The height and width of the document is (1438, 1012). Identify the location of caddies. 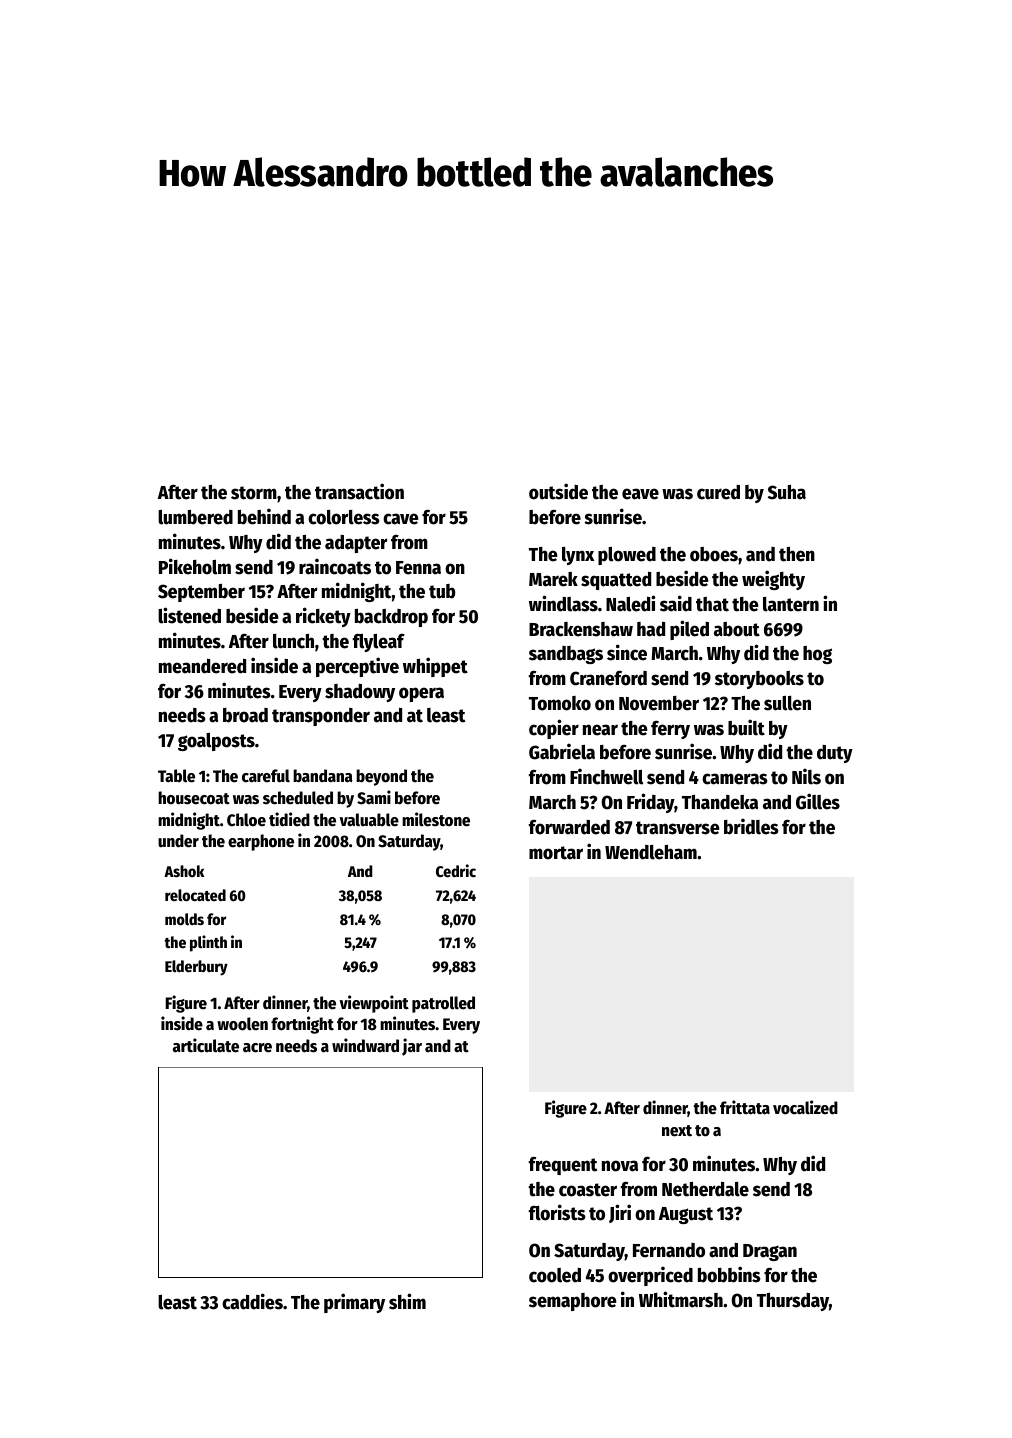
(252, 1301).
